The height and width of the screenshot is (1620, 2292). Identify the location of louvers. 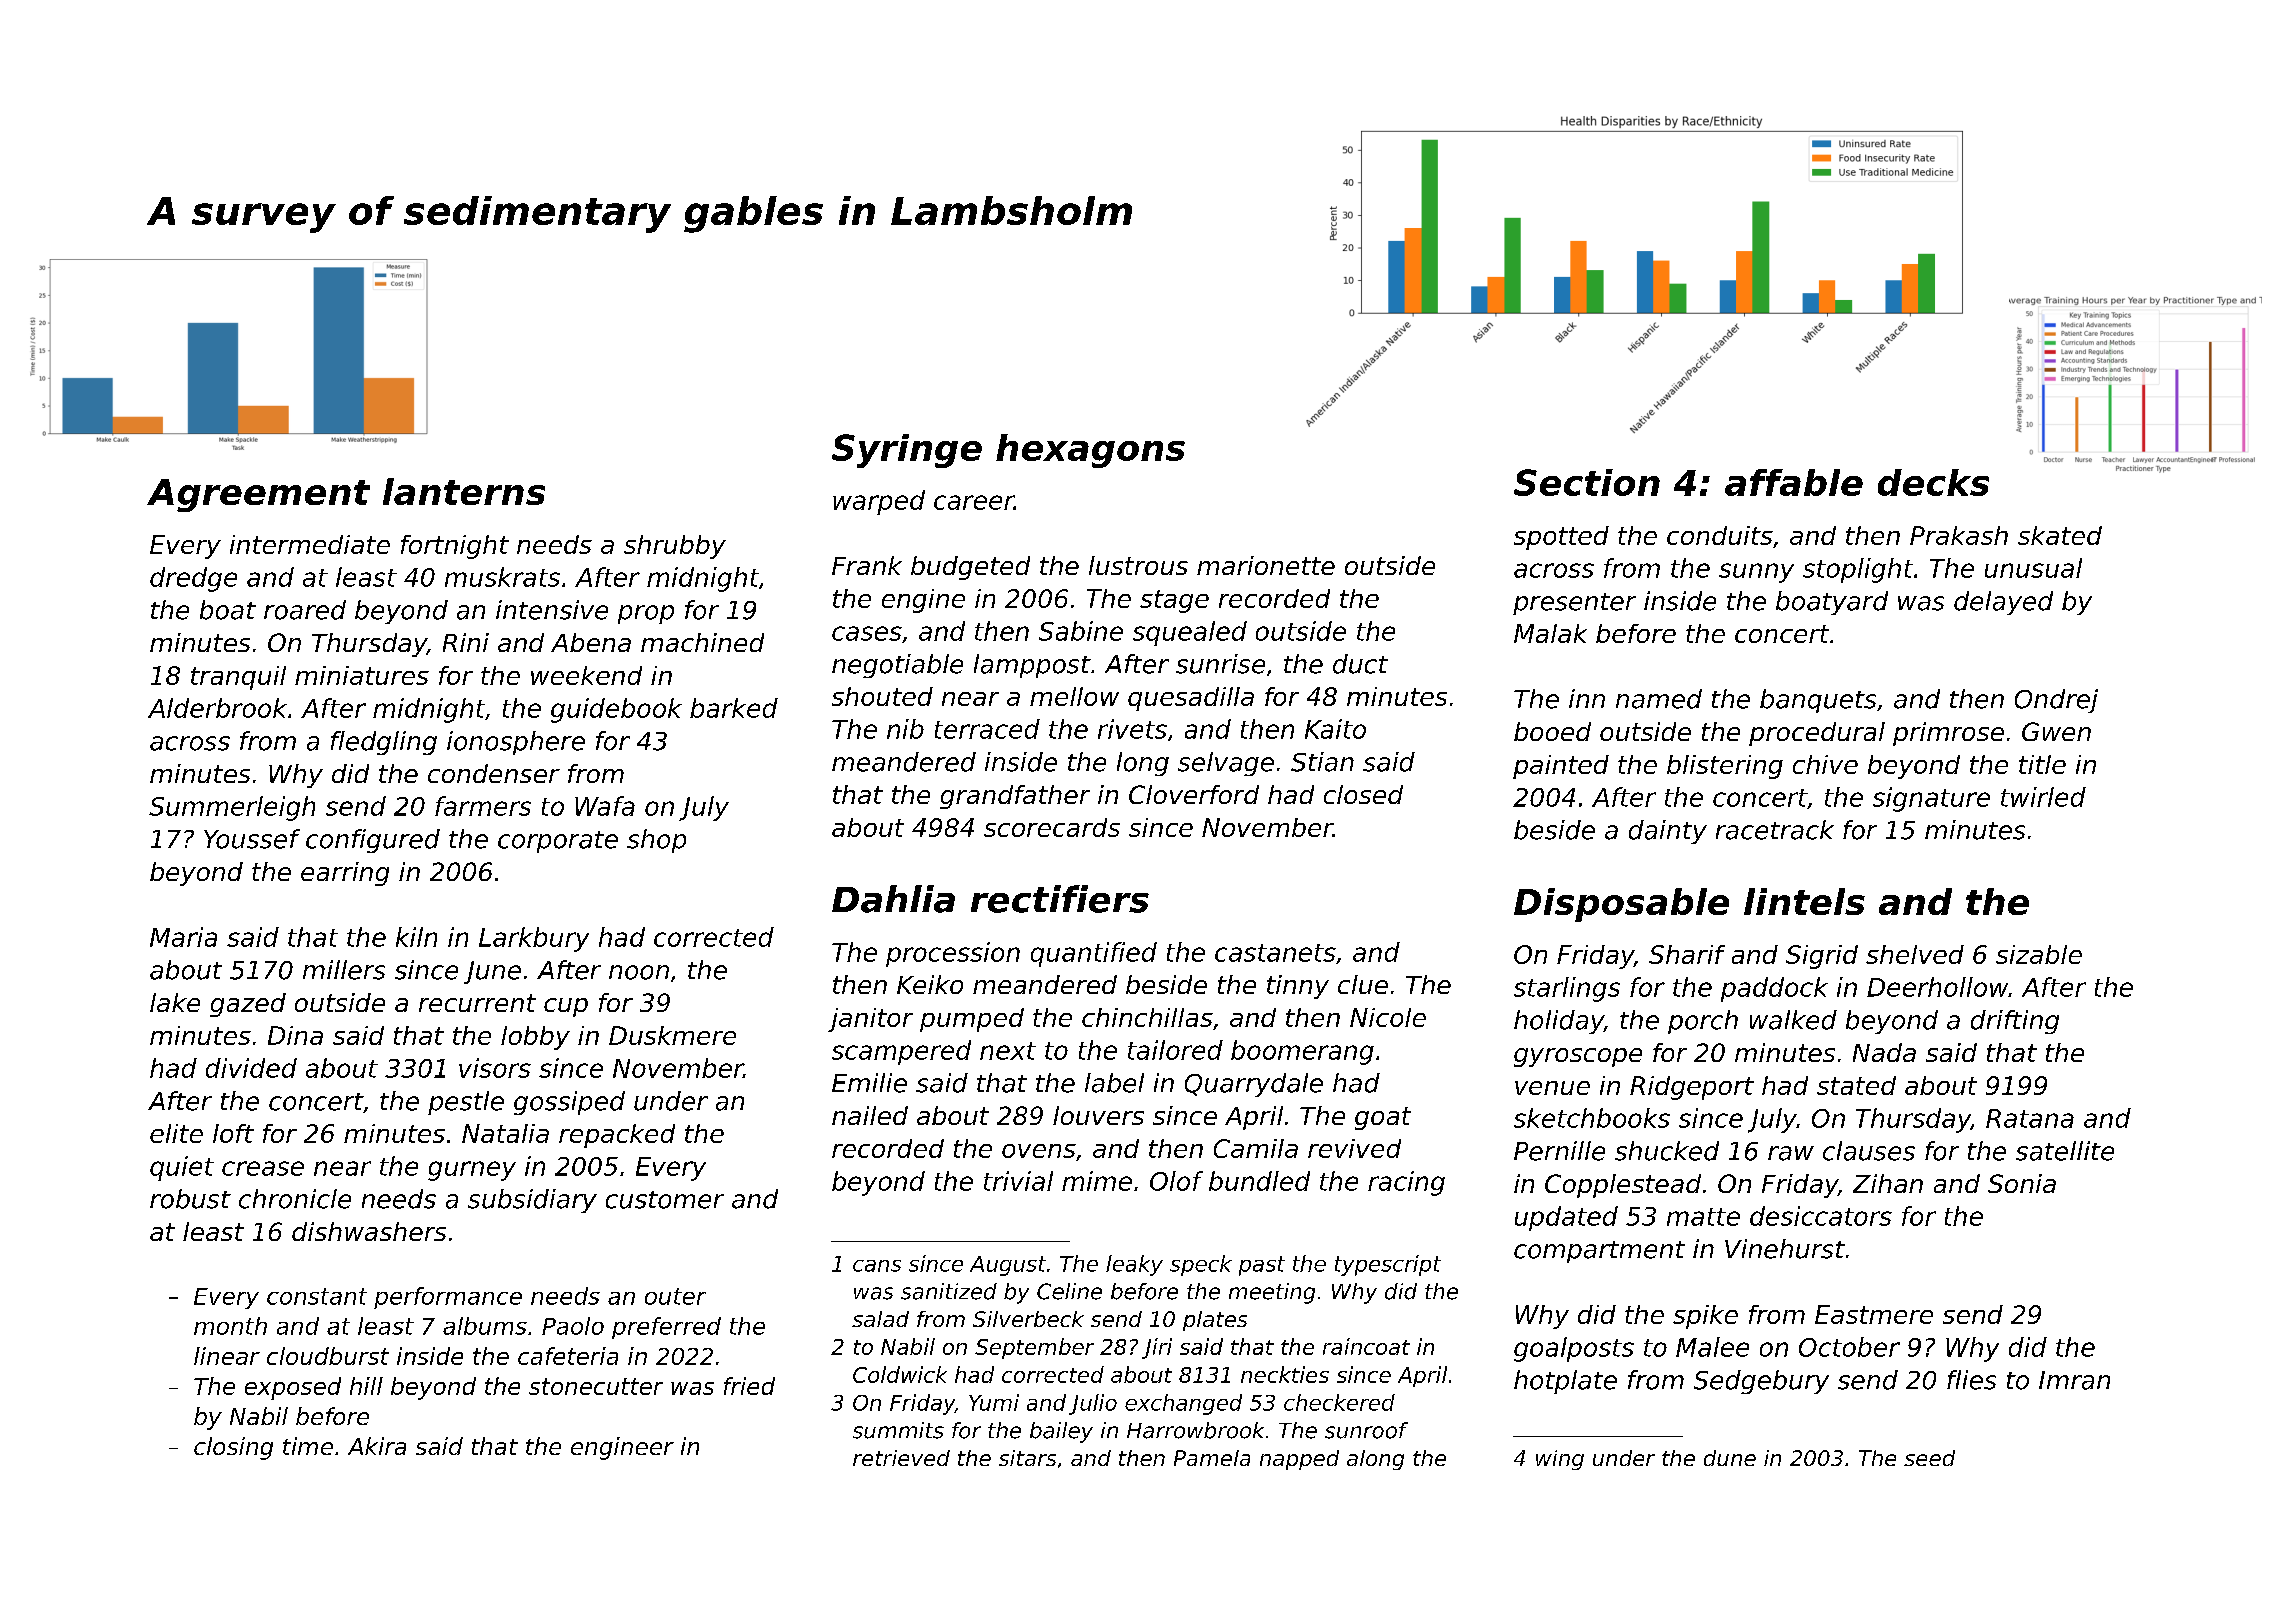
(1098, 1115).
